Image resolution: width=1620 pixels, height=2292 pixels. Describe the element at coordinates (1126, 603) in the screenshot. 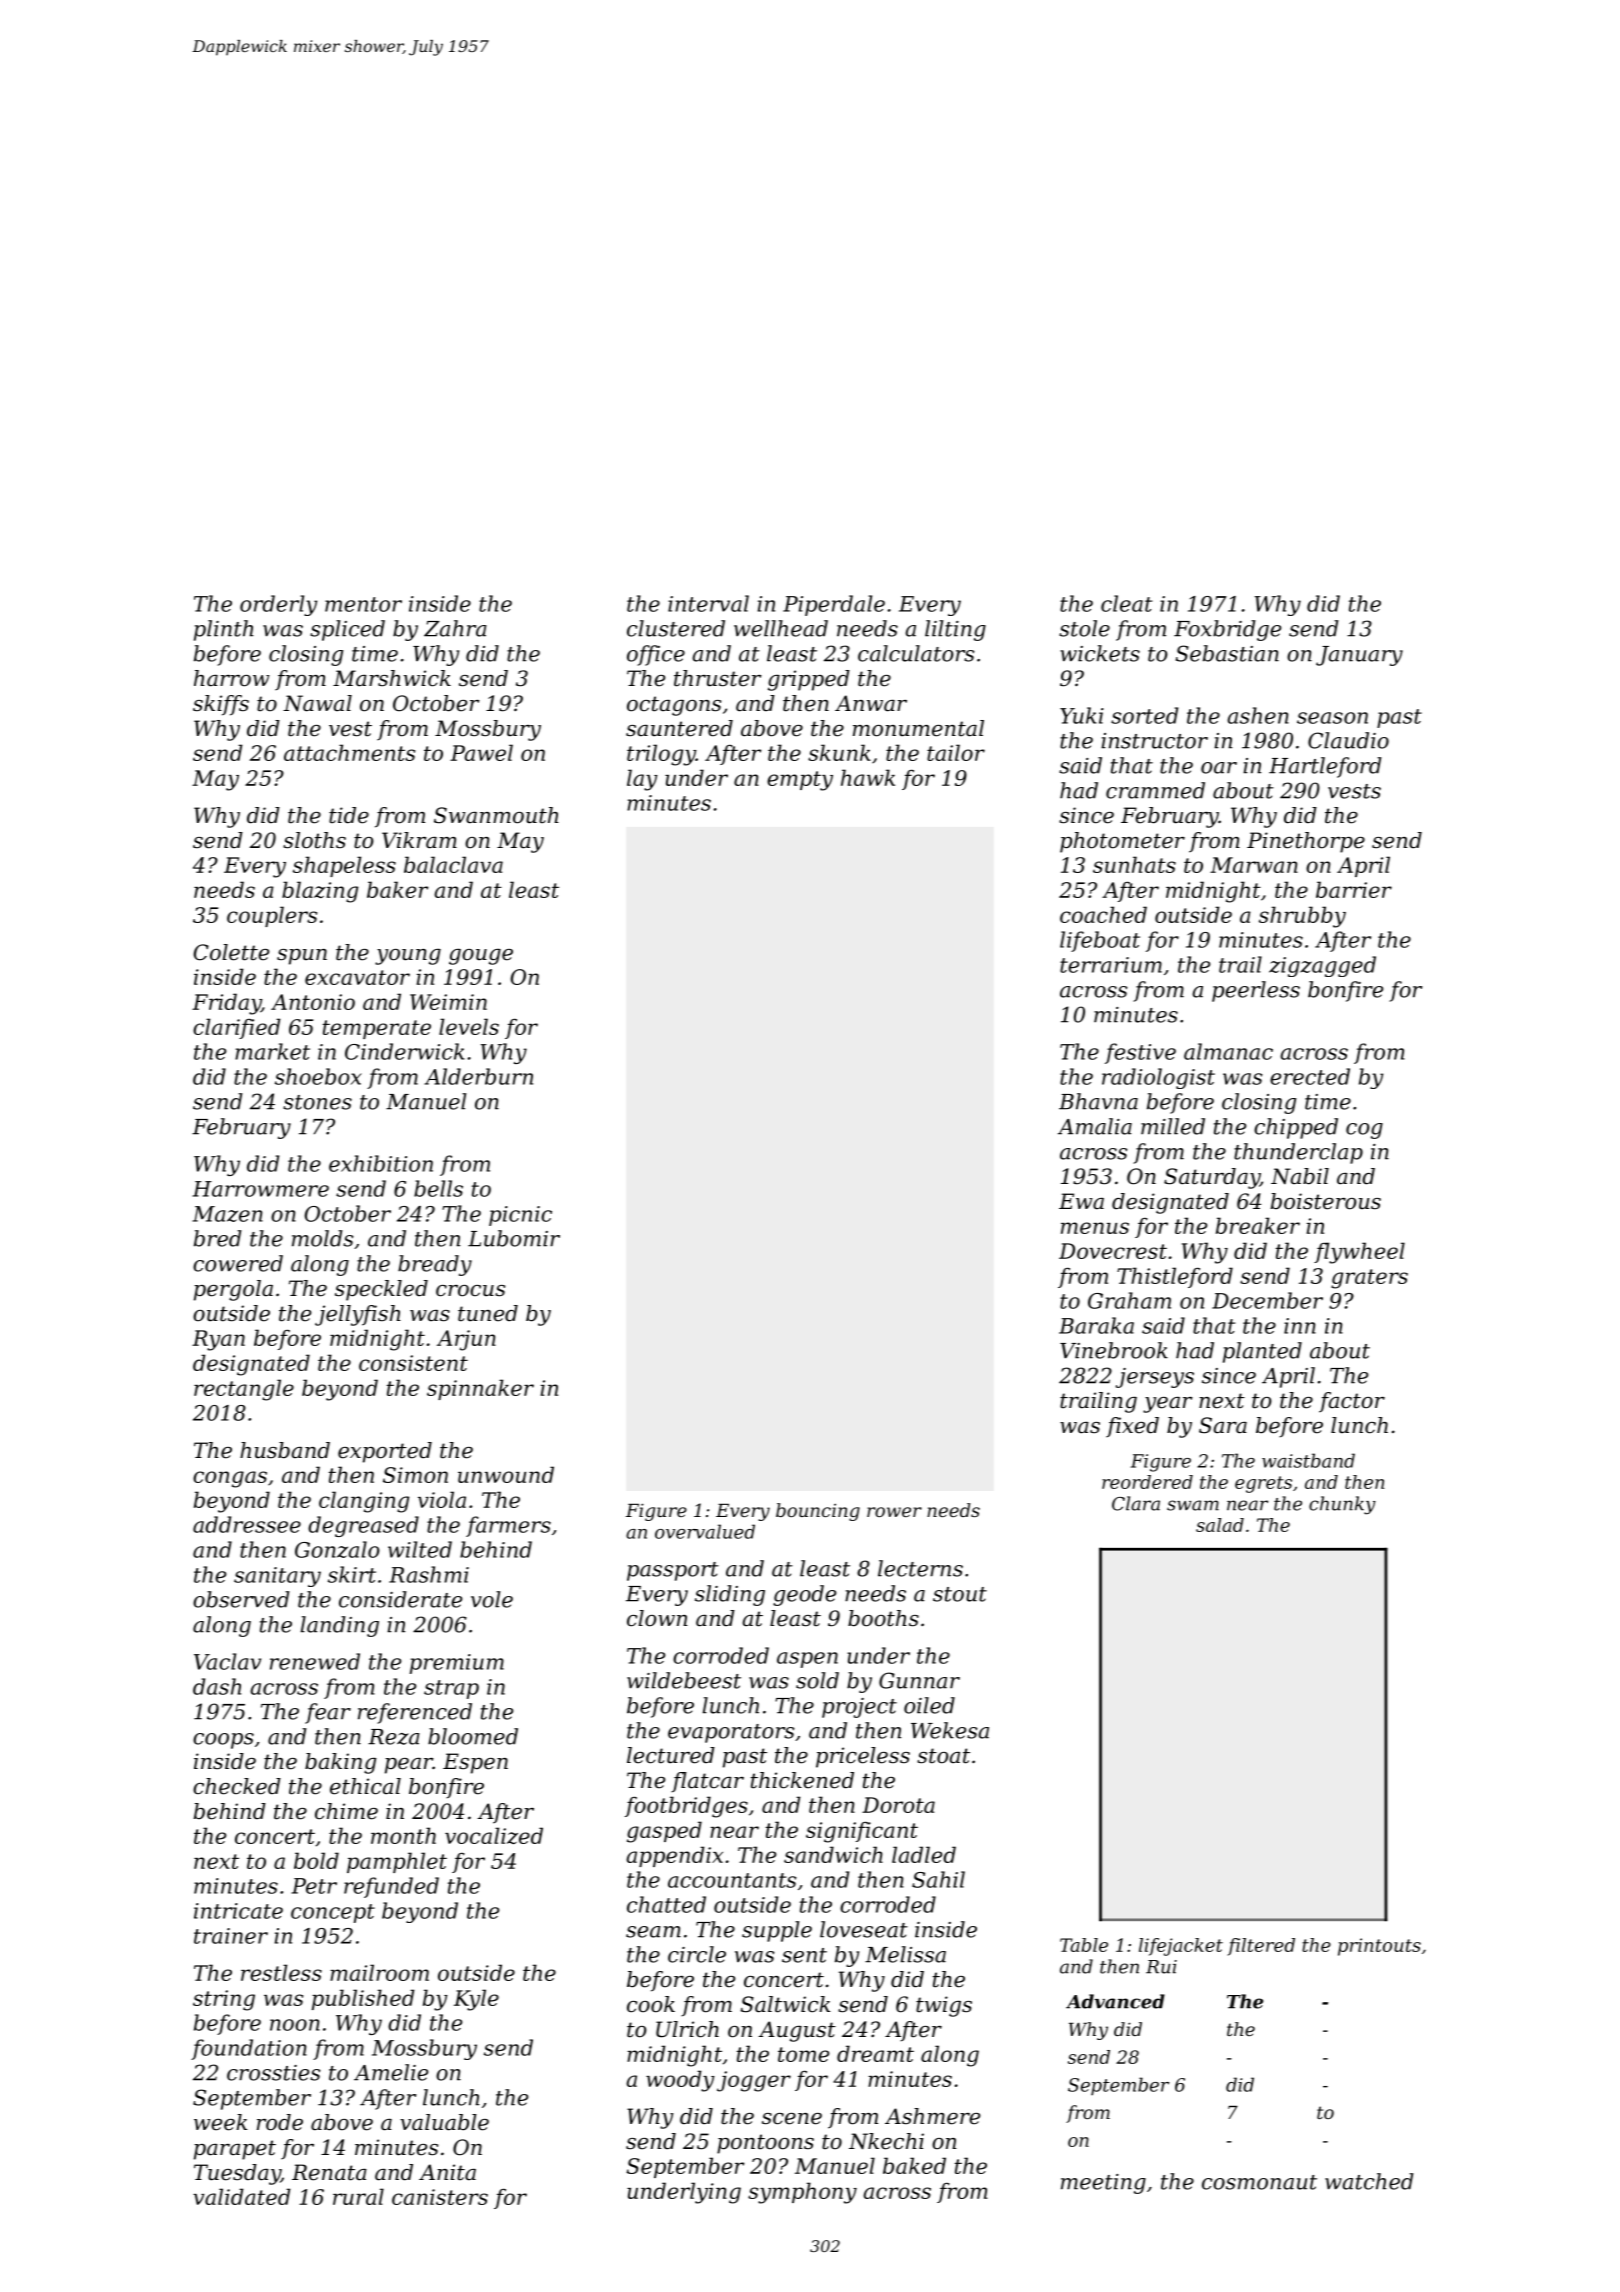

I see `cleat` at that location.
